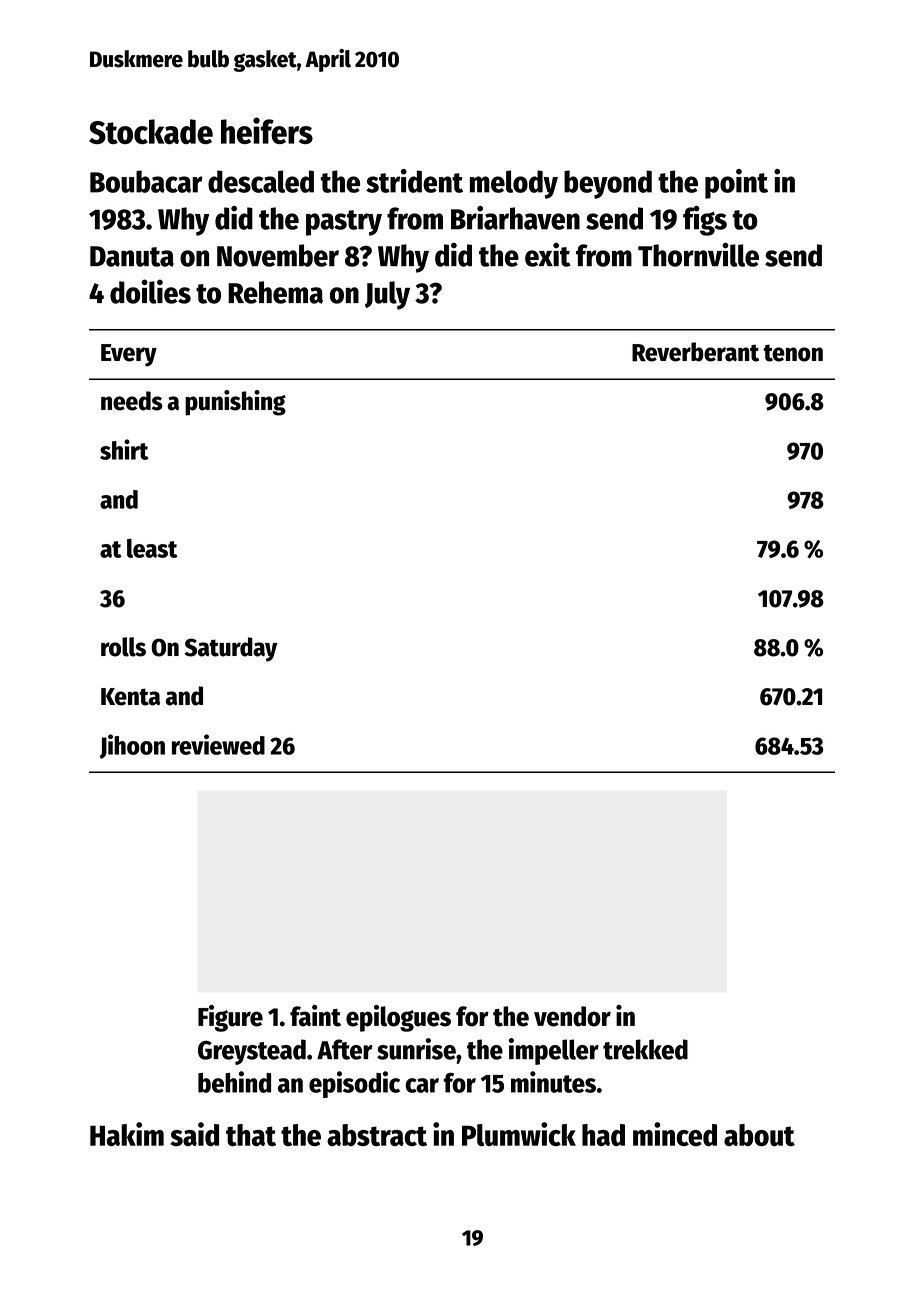 The image size is (924, 1311). What do you see at coordinates (251, 1135) in the screenshot?
I see `that` at bounding box center [251, 1135].
